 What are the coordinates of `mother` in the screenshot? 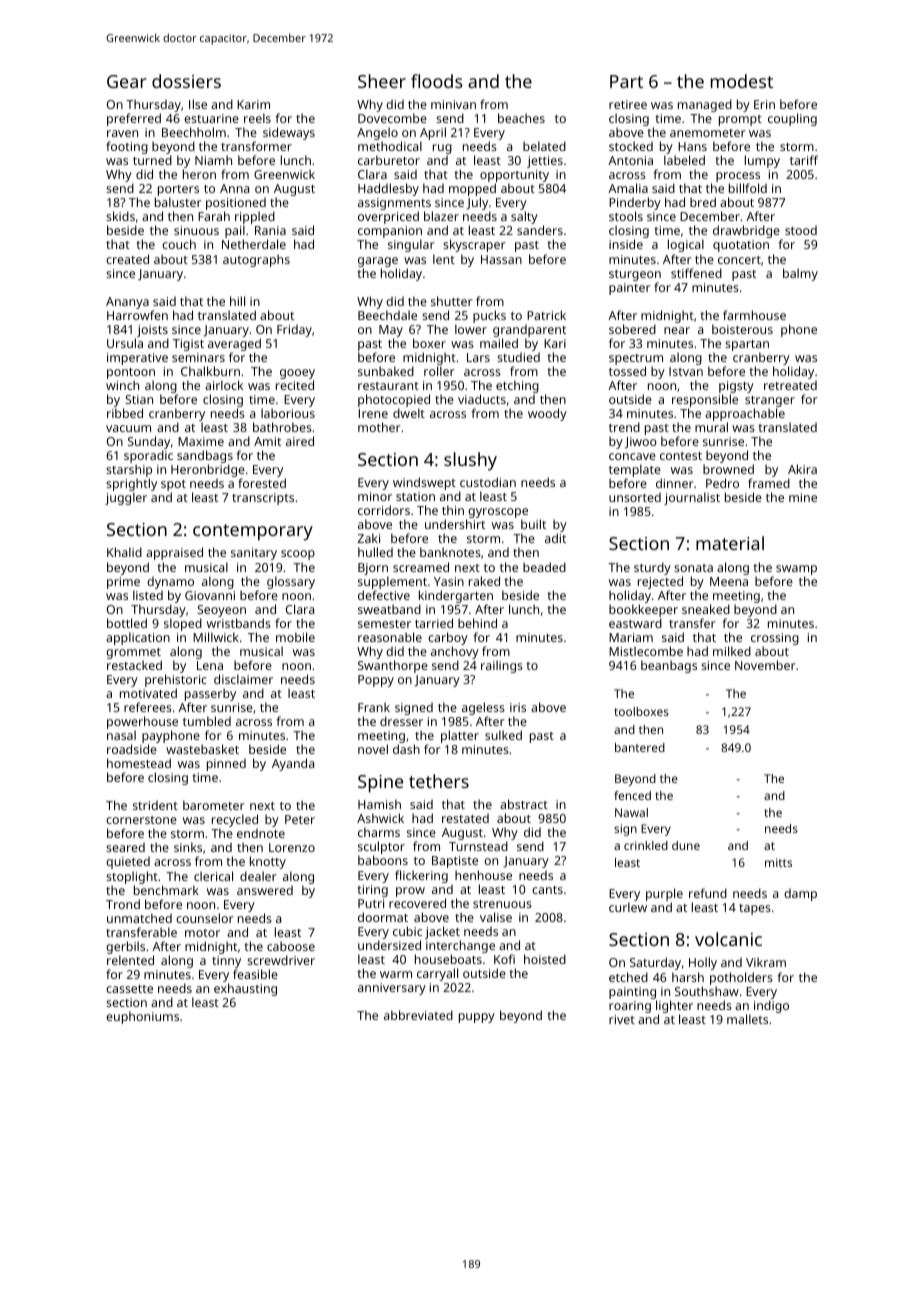 It's located at (379, 427).
